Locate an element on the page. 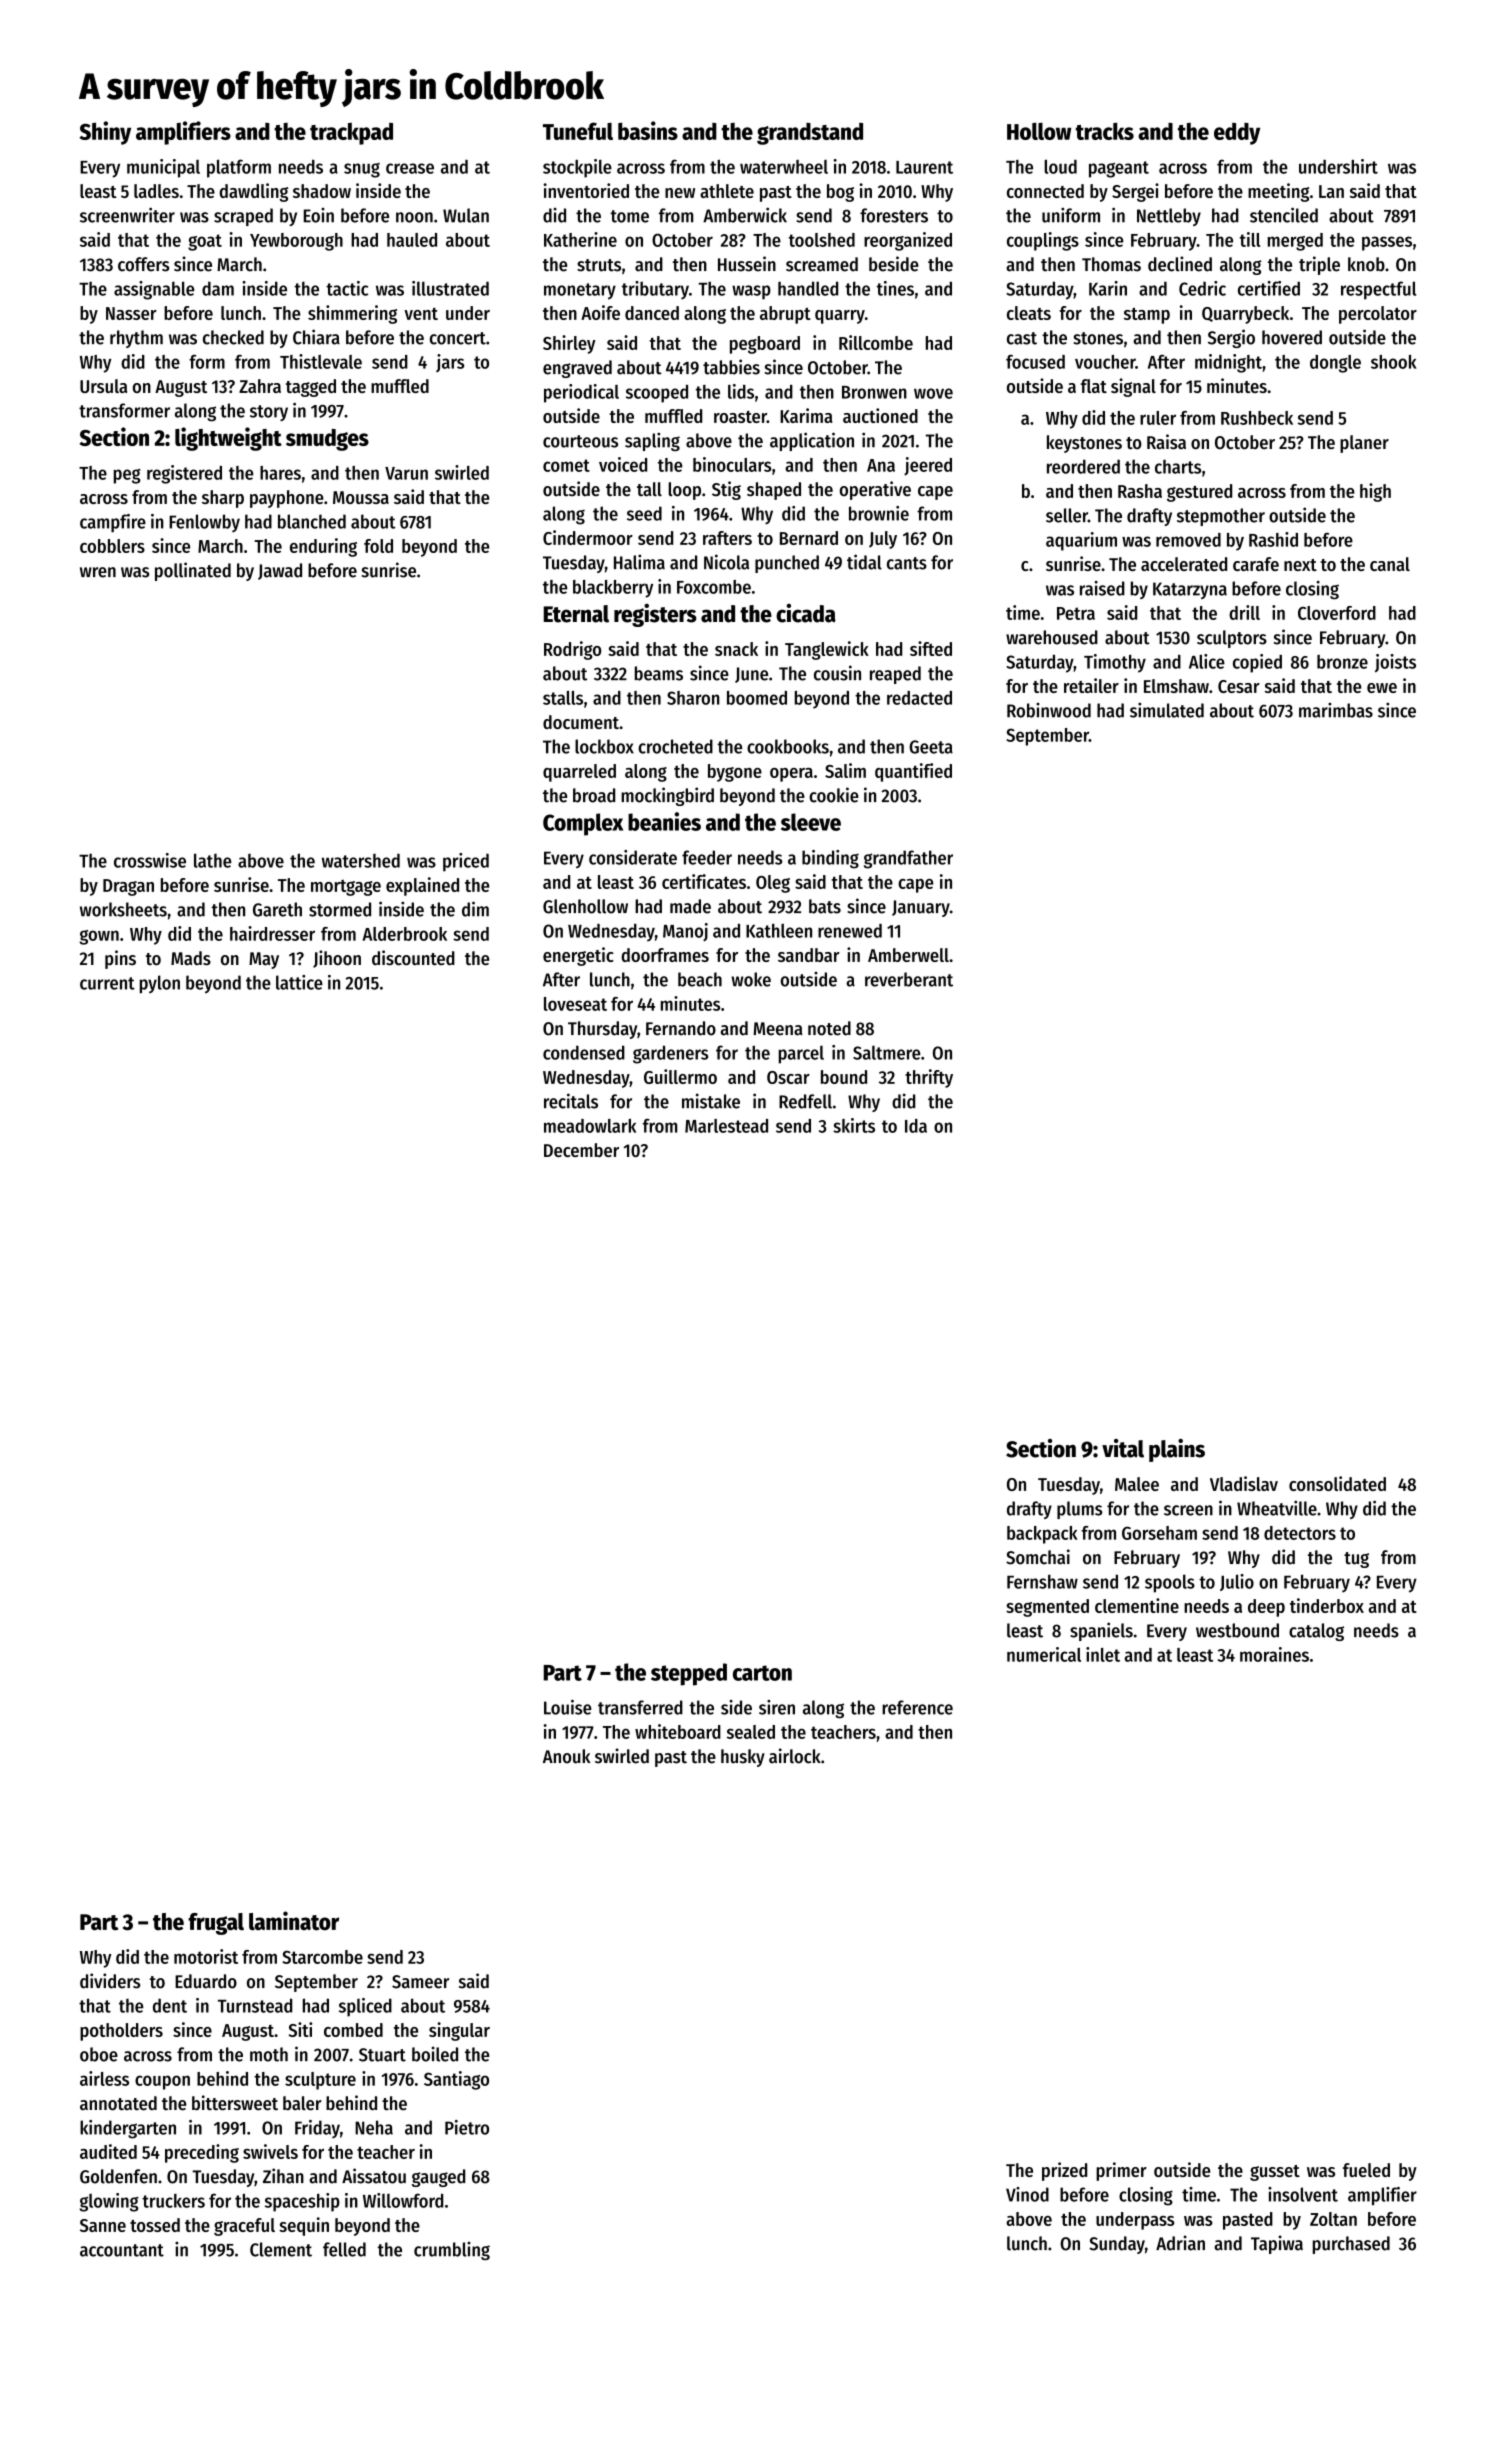  thrifty is located at coordinates (929, 1078).
